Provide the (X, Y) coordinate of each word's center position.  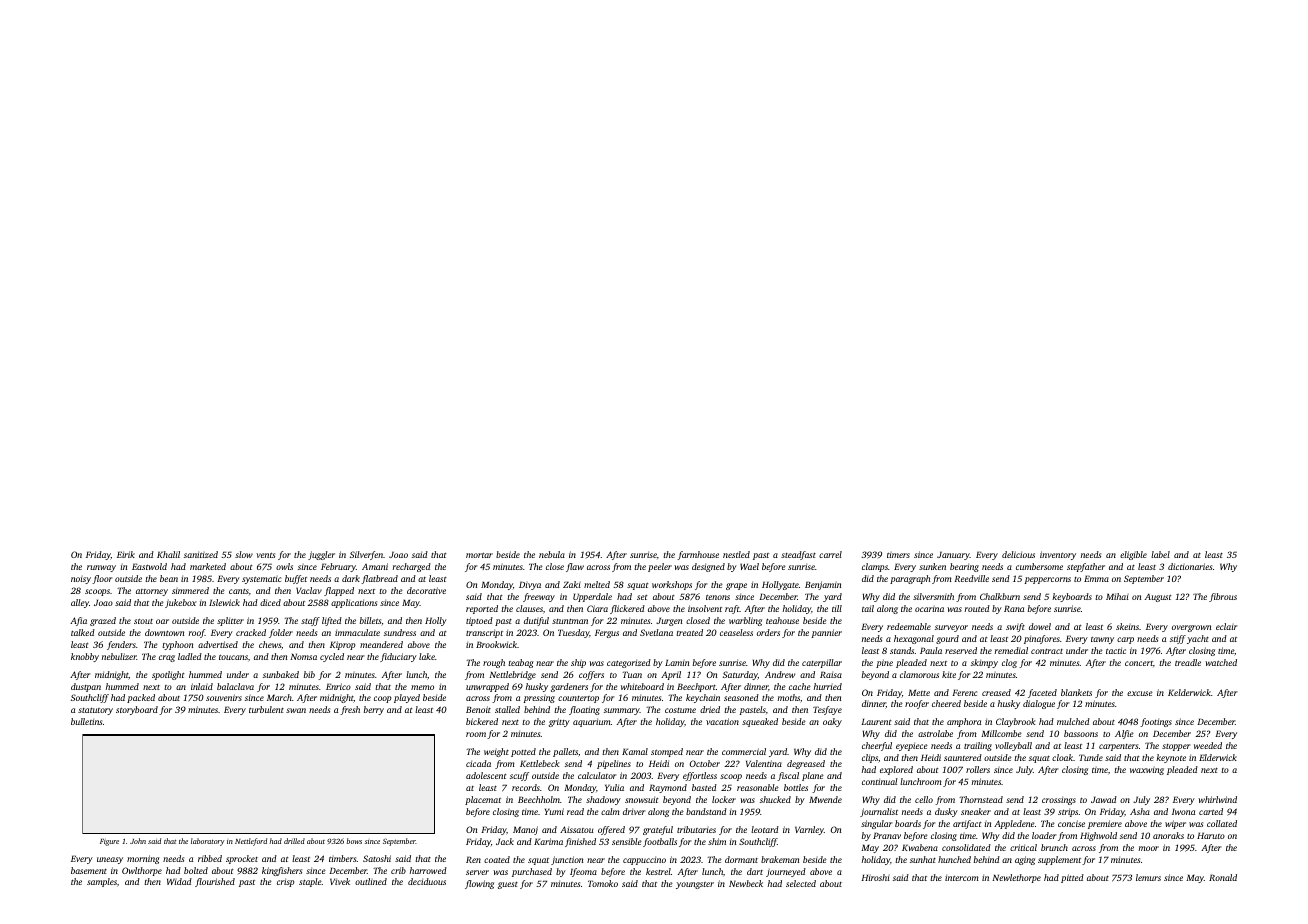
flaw (575, 567)
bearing (964, 567)
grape (736, 586)
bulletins (86, 721)
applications (354, 603)
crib (398, 870)
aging (1025, 860)
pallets (565, 752)
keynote (1171, 758)
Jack (505, 841)
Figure (109, 842)
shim (717, 841)
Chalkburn (1000, 596)
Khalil (168, 554)
